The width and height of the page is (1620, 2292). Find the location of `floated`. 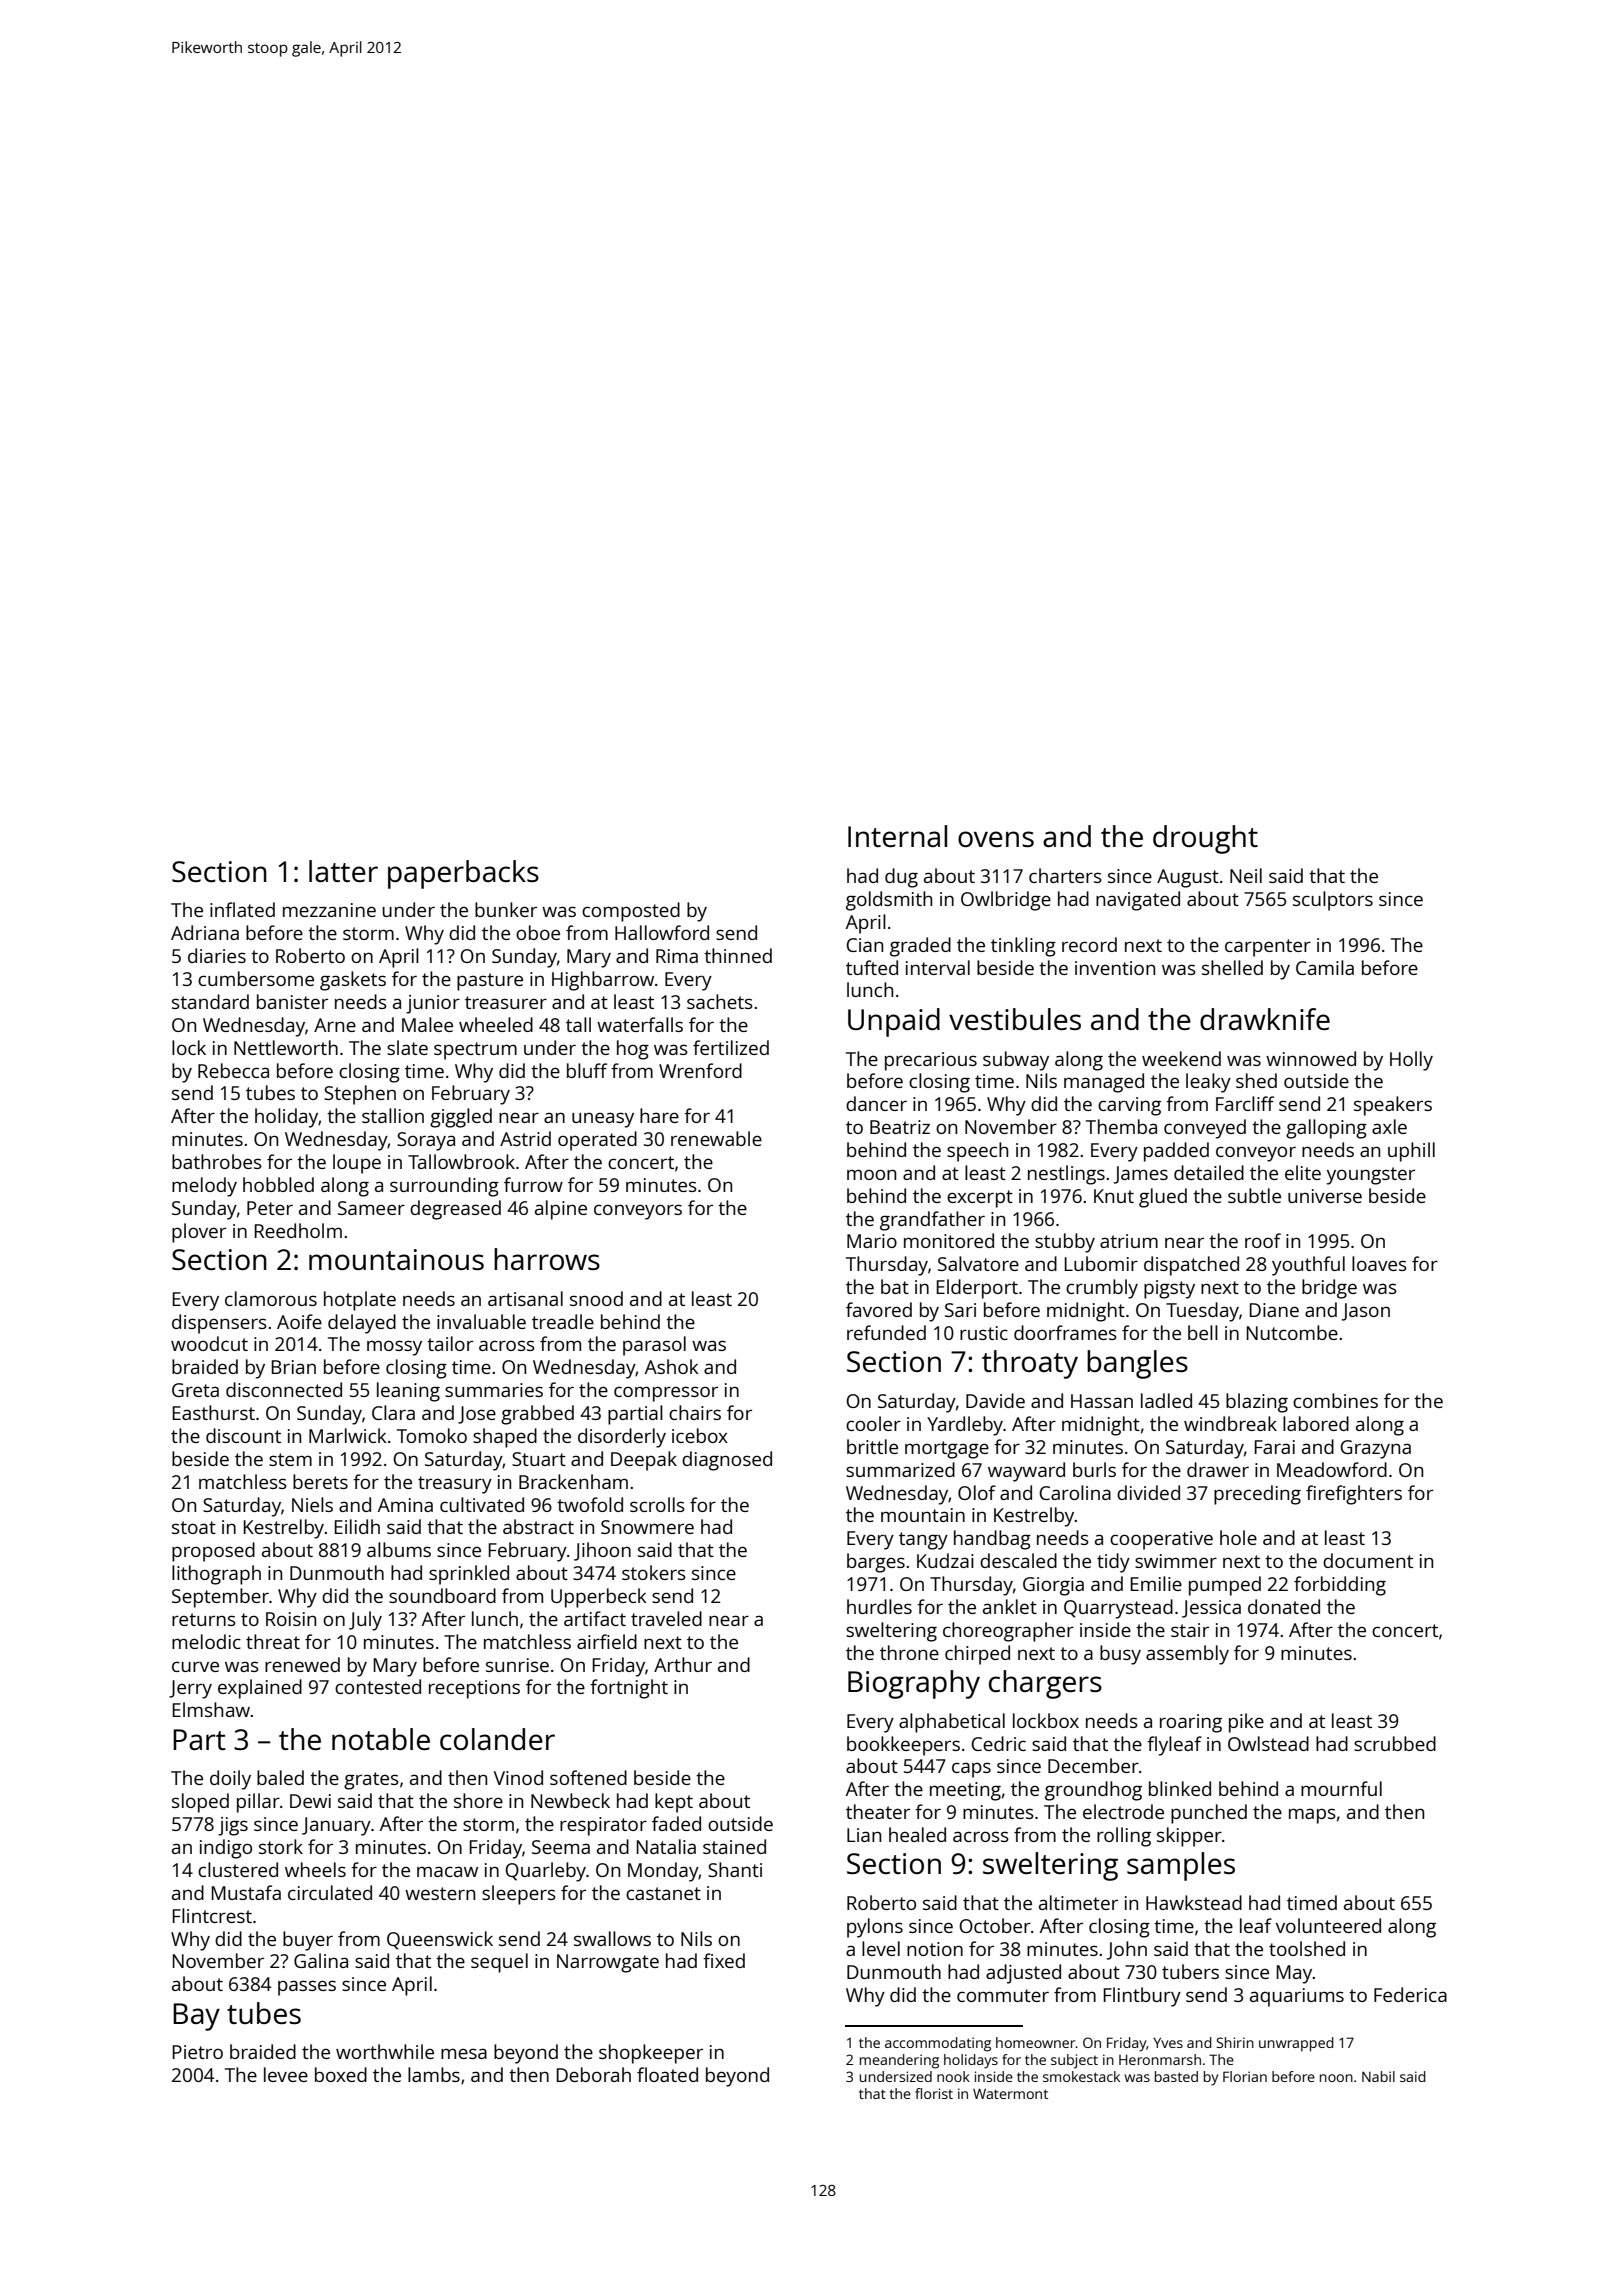

floated is located at coordinates (667, 2074).
